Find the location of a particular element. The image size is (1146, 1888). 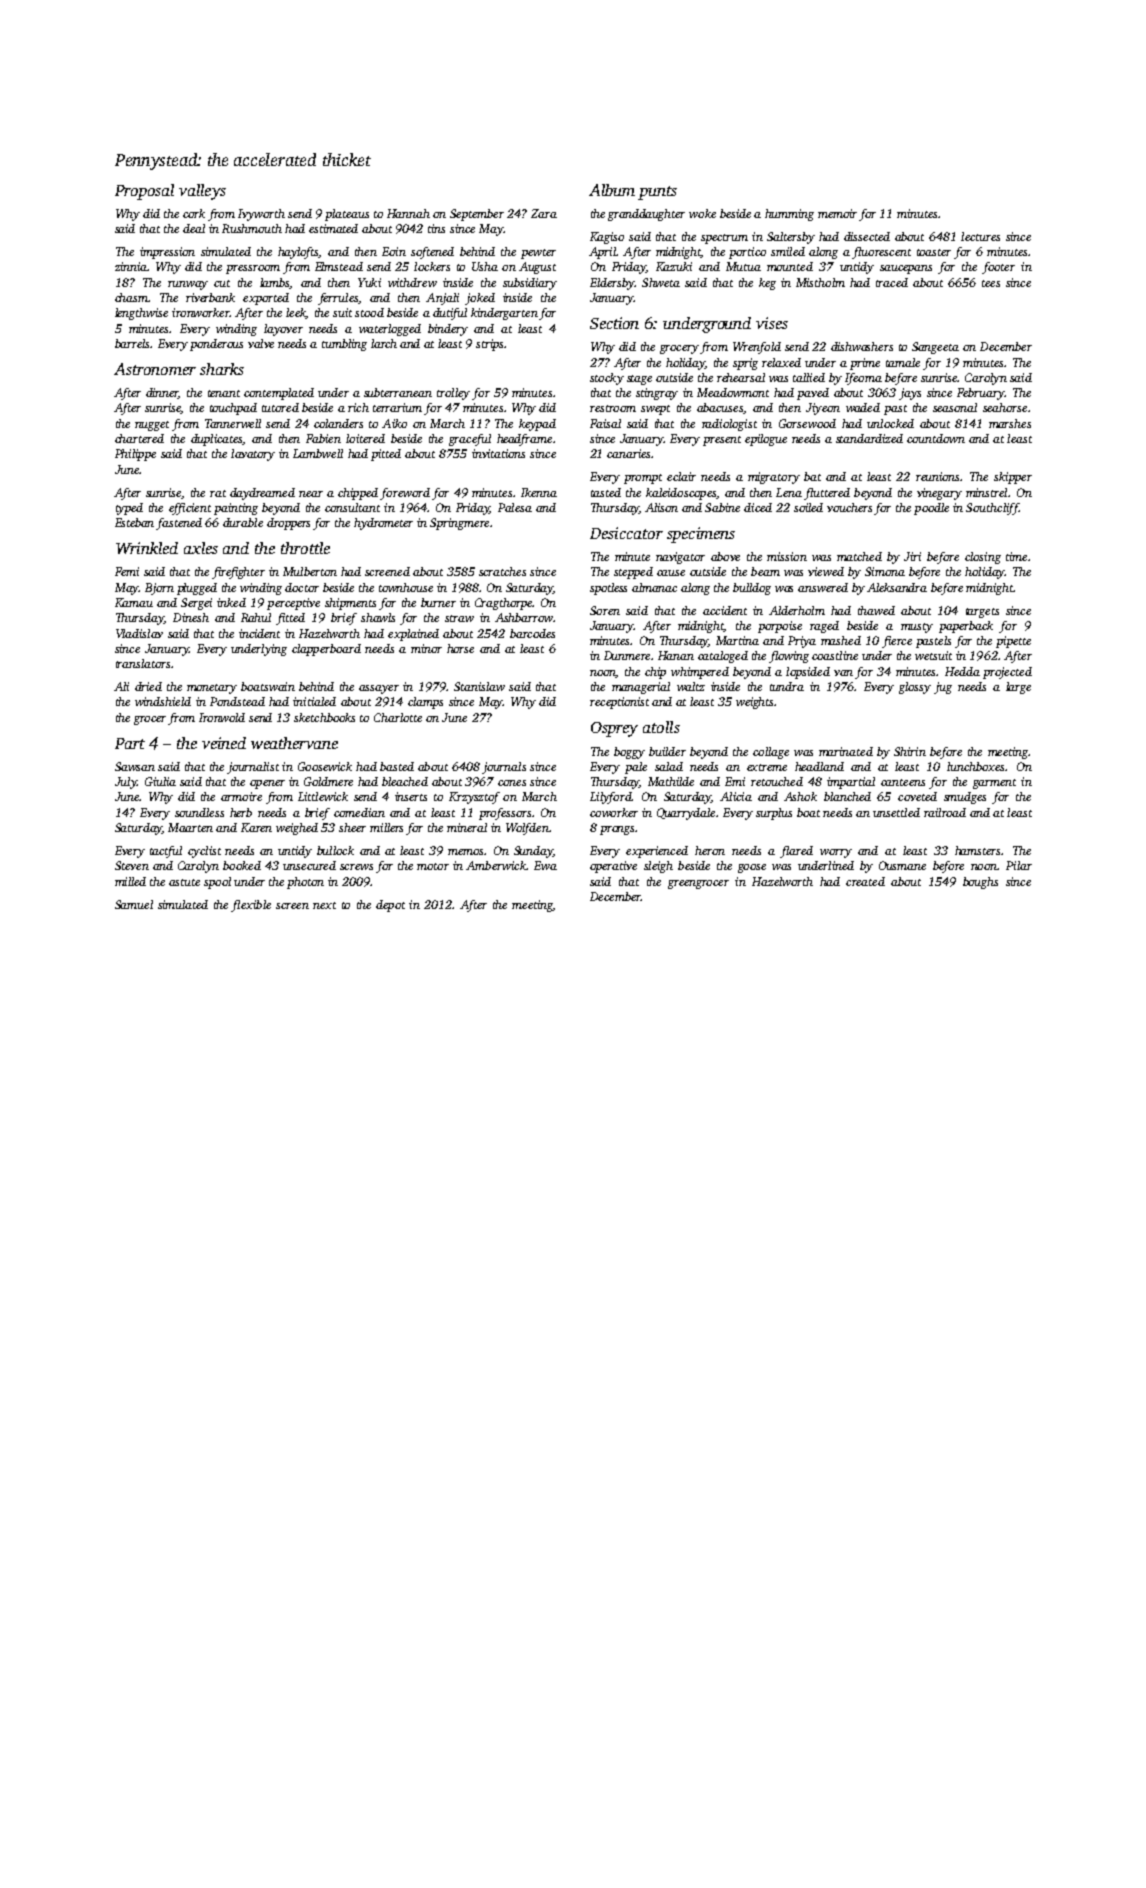

punts is located at coordinates (657, 193).
